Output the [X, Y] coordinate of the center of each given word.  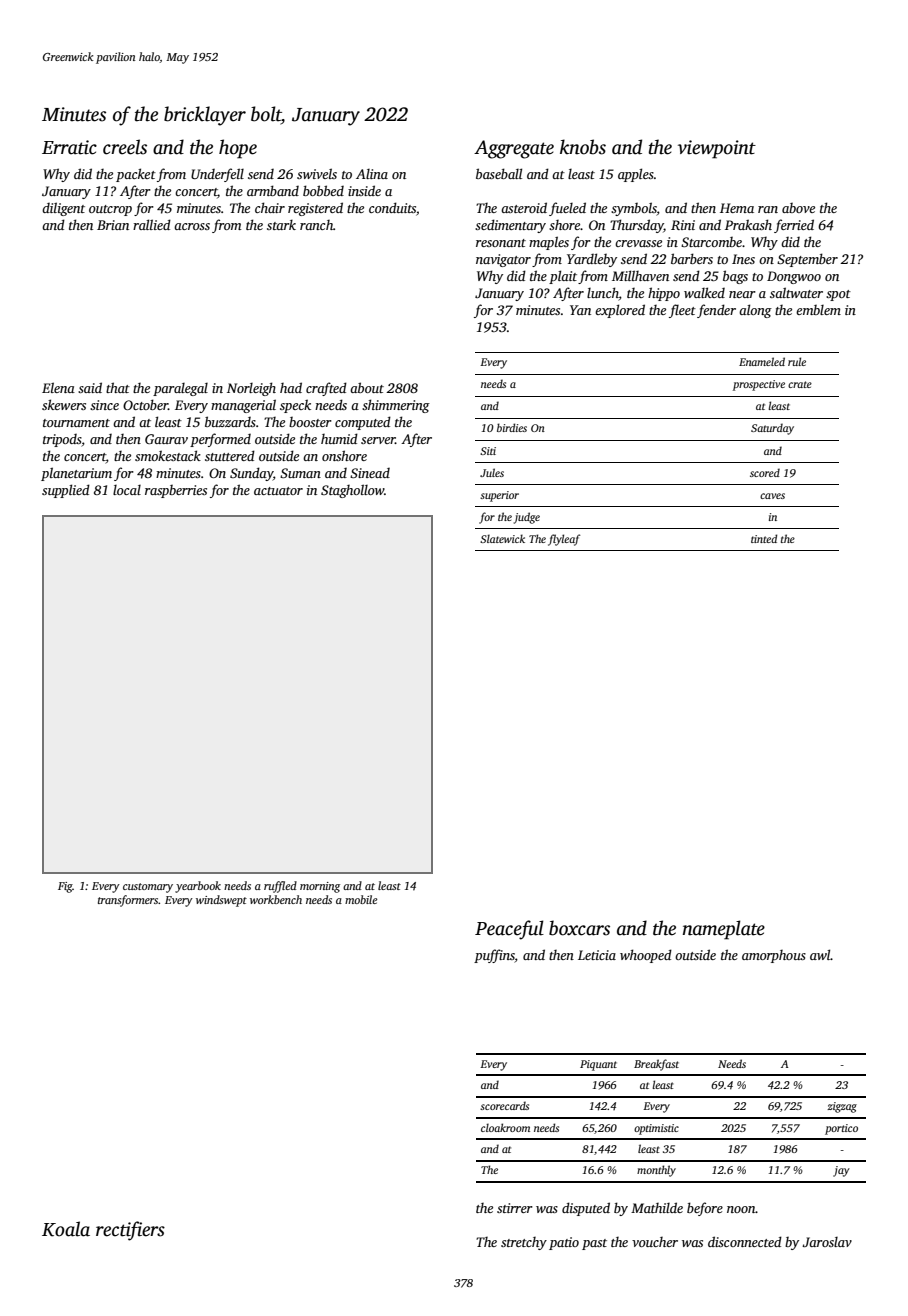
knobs [583, 147]
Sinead [370, 473]
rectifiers [130, 1231]
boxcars [579, 928]
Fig [65, 887]
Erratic [69, 147]
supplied [66, 491]
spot [838, 295]
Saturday [772, 429]
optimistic [656, 1129]
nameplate [724, 930]
